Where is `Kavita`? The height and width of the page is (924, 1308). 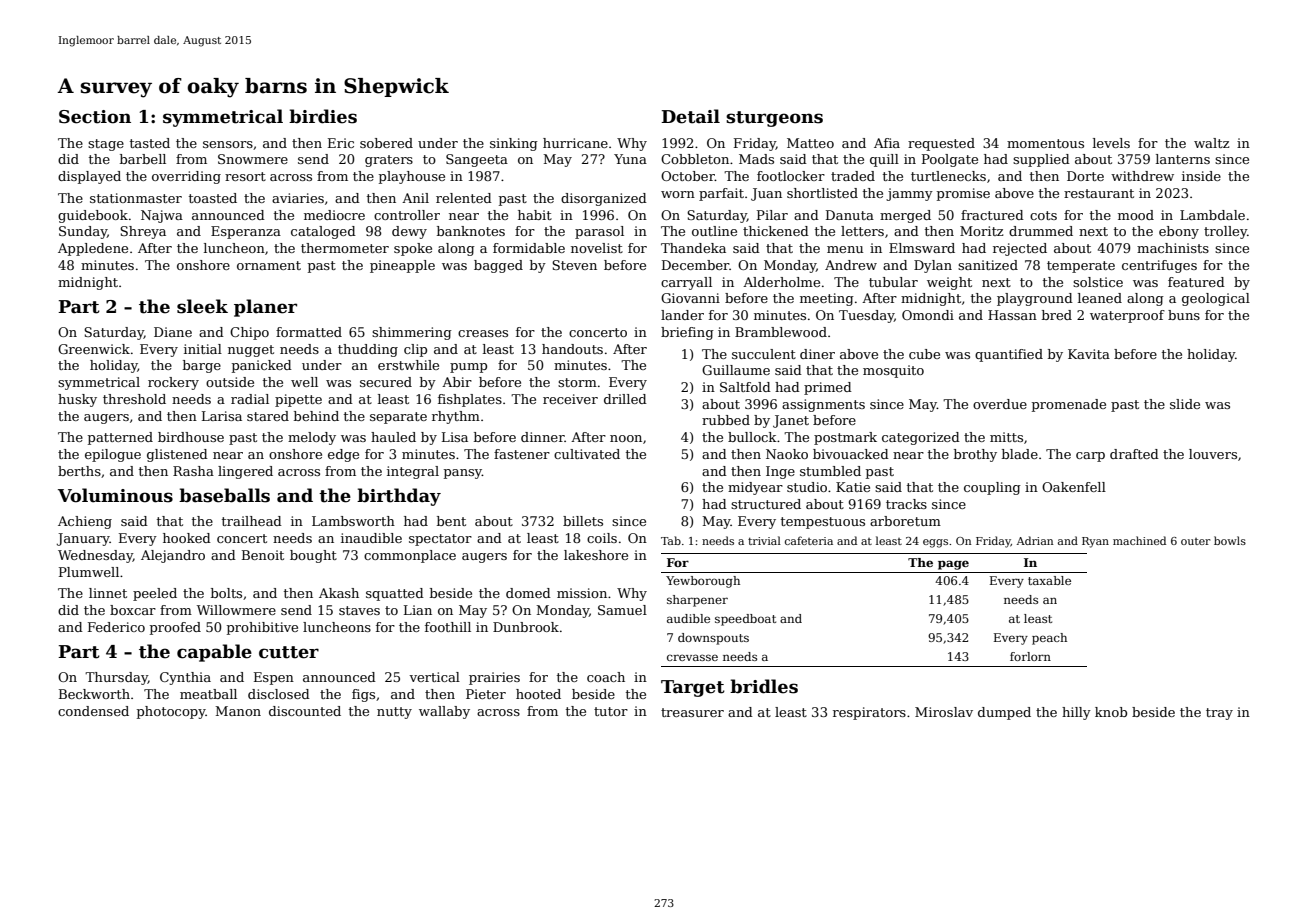
Kavita is located at coordinates (1089, 354).
